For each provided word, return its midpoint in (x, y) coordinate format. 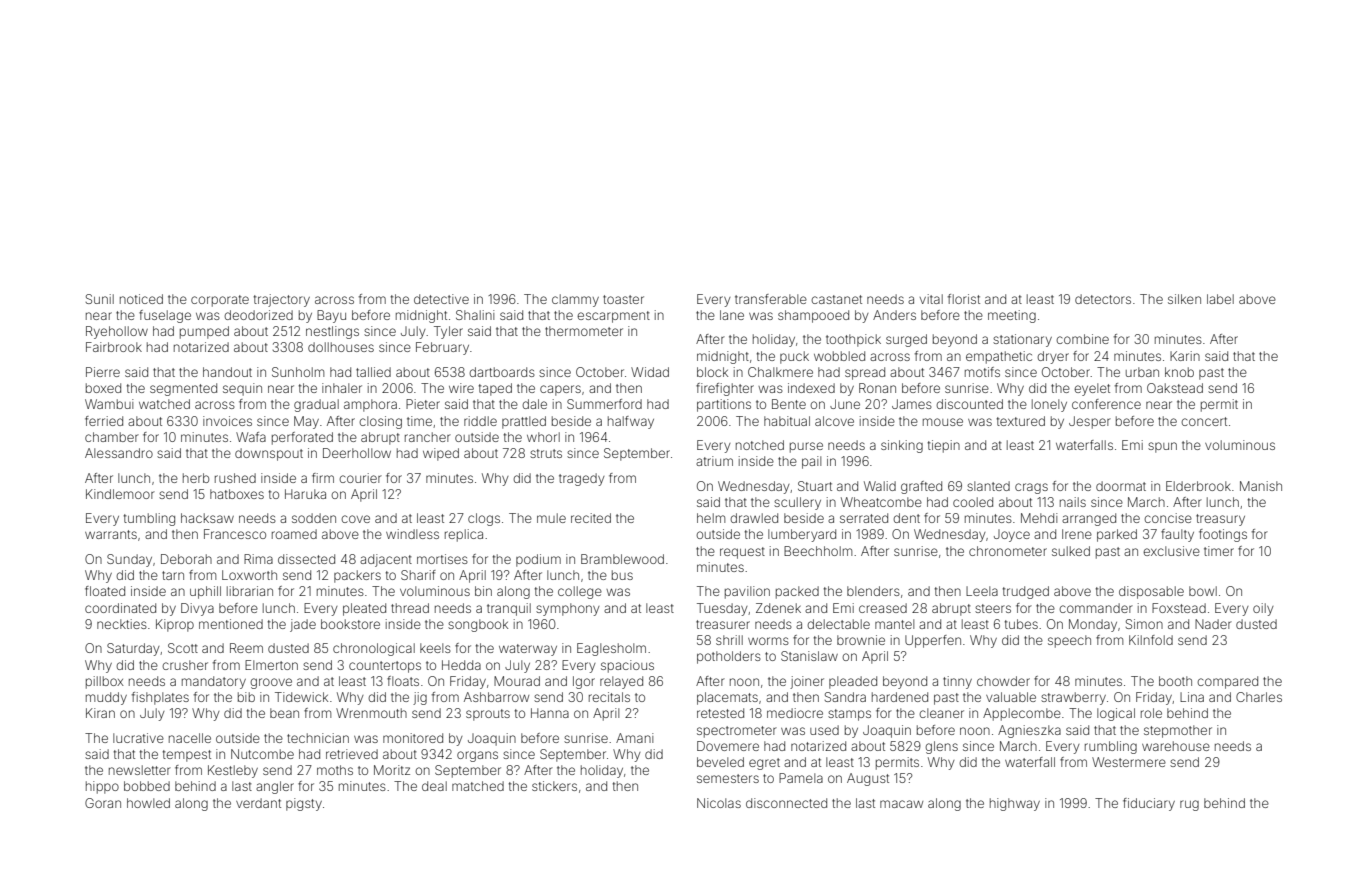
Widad (650, 372)
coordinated (120, 608)
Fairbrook (114, 347)
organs (477, 756)
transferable (771, 299)
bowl (1203, 591)
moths (335, 770)
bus (622, 575)
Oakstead (1175, 388)
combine (1082, 339)
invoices (227, 421)
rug (1189, 805)
